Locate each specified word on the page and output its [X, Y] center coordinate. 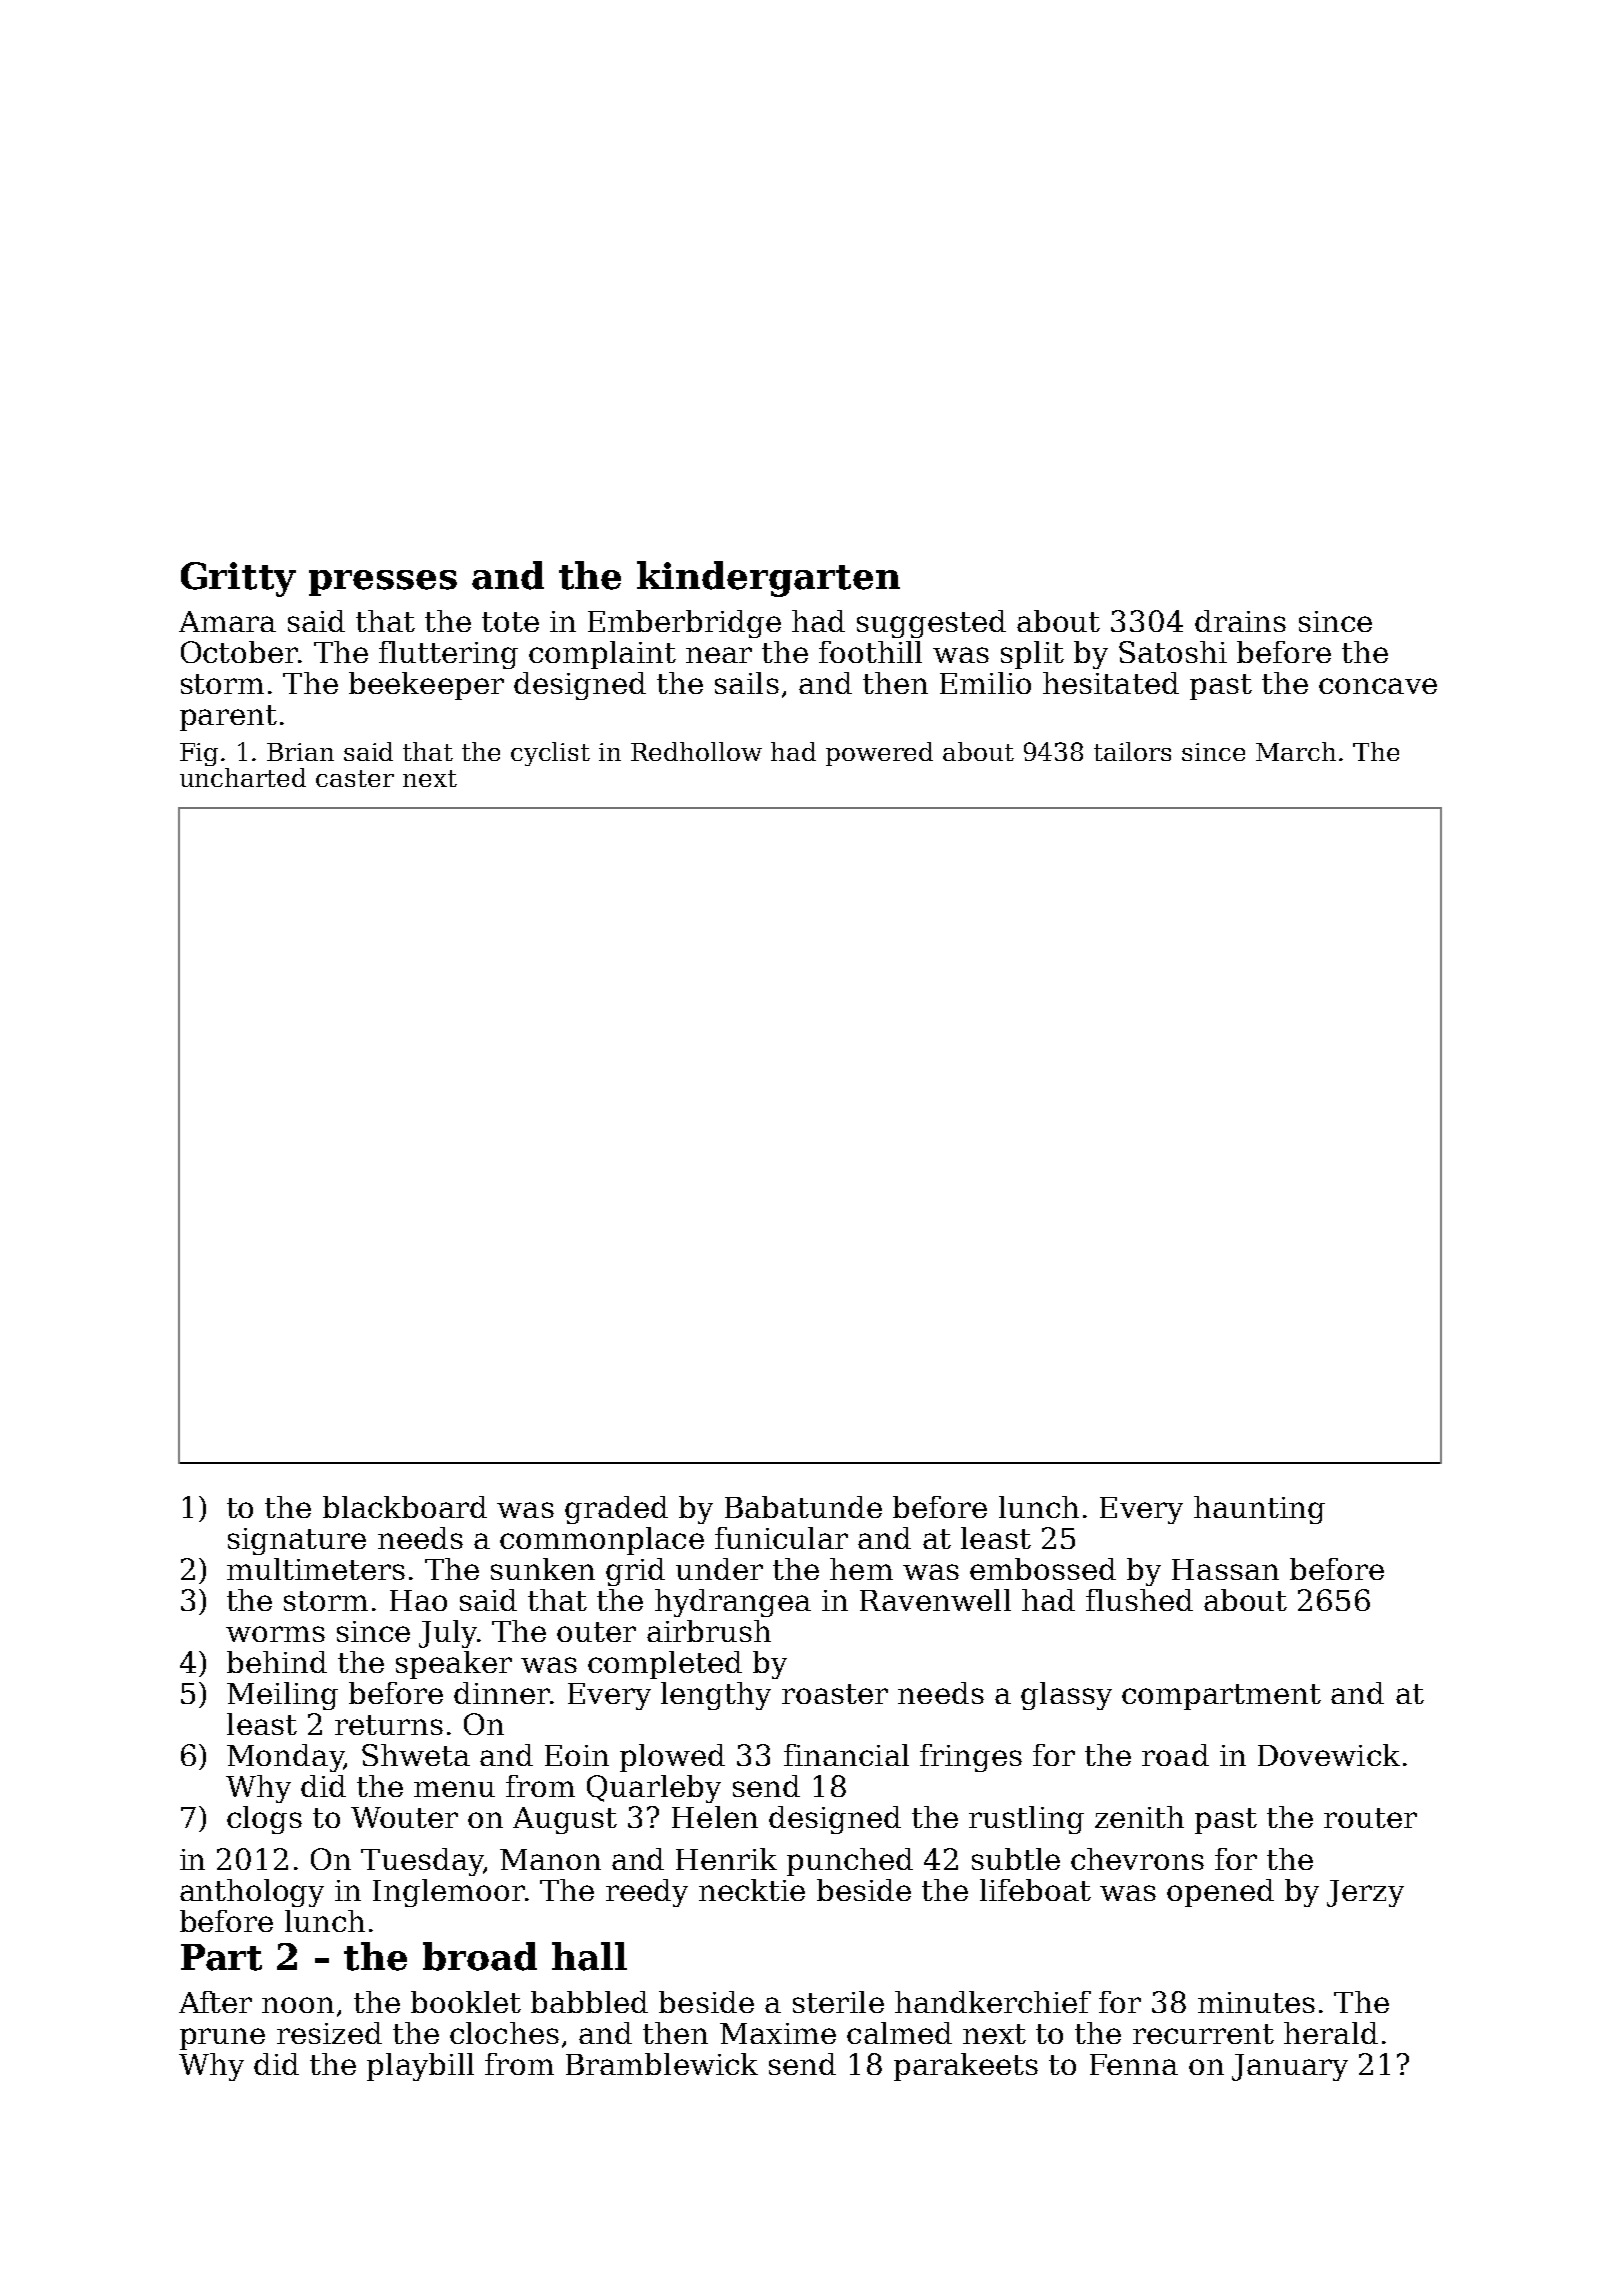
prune [222, 2039]
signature [297, 1541]
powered [879, 754]
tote [510, 622]
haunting [1259, 1510]
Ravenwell [935, 1600]
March [1296, 751]
